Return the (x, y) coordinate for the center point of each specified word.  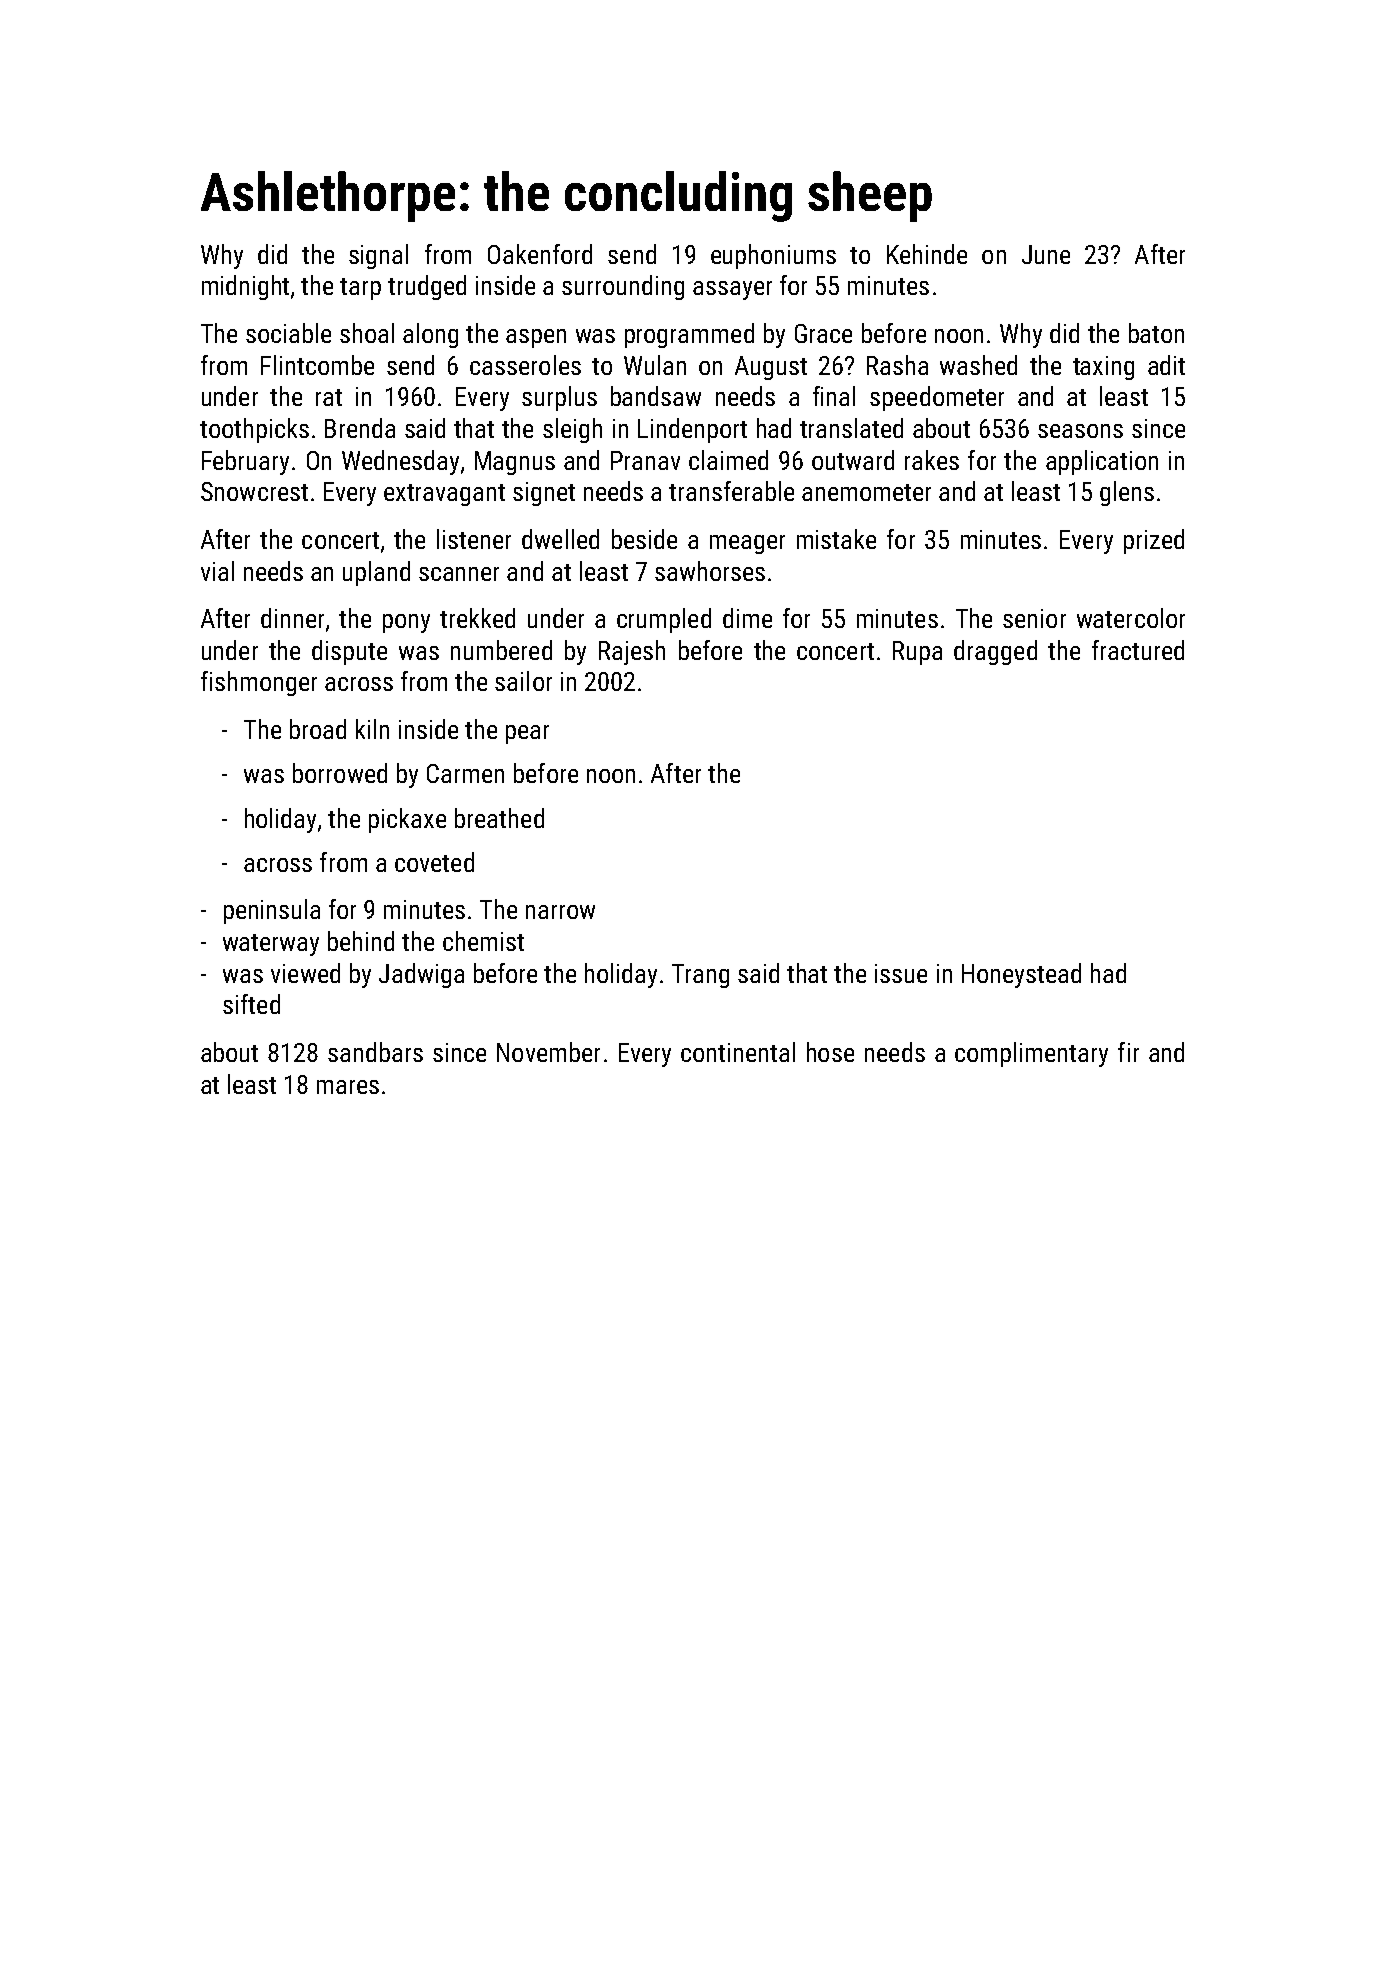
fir (1128, 1052)
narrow (560, 912)
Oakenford (540, 254)
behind (361, 941)
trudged (427, 287)
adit (1166, 365)
